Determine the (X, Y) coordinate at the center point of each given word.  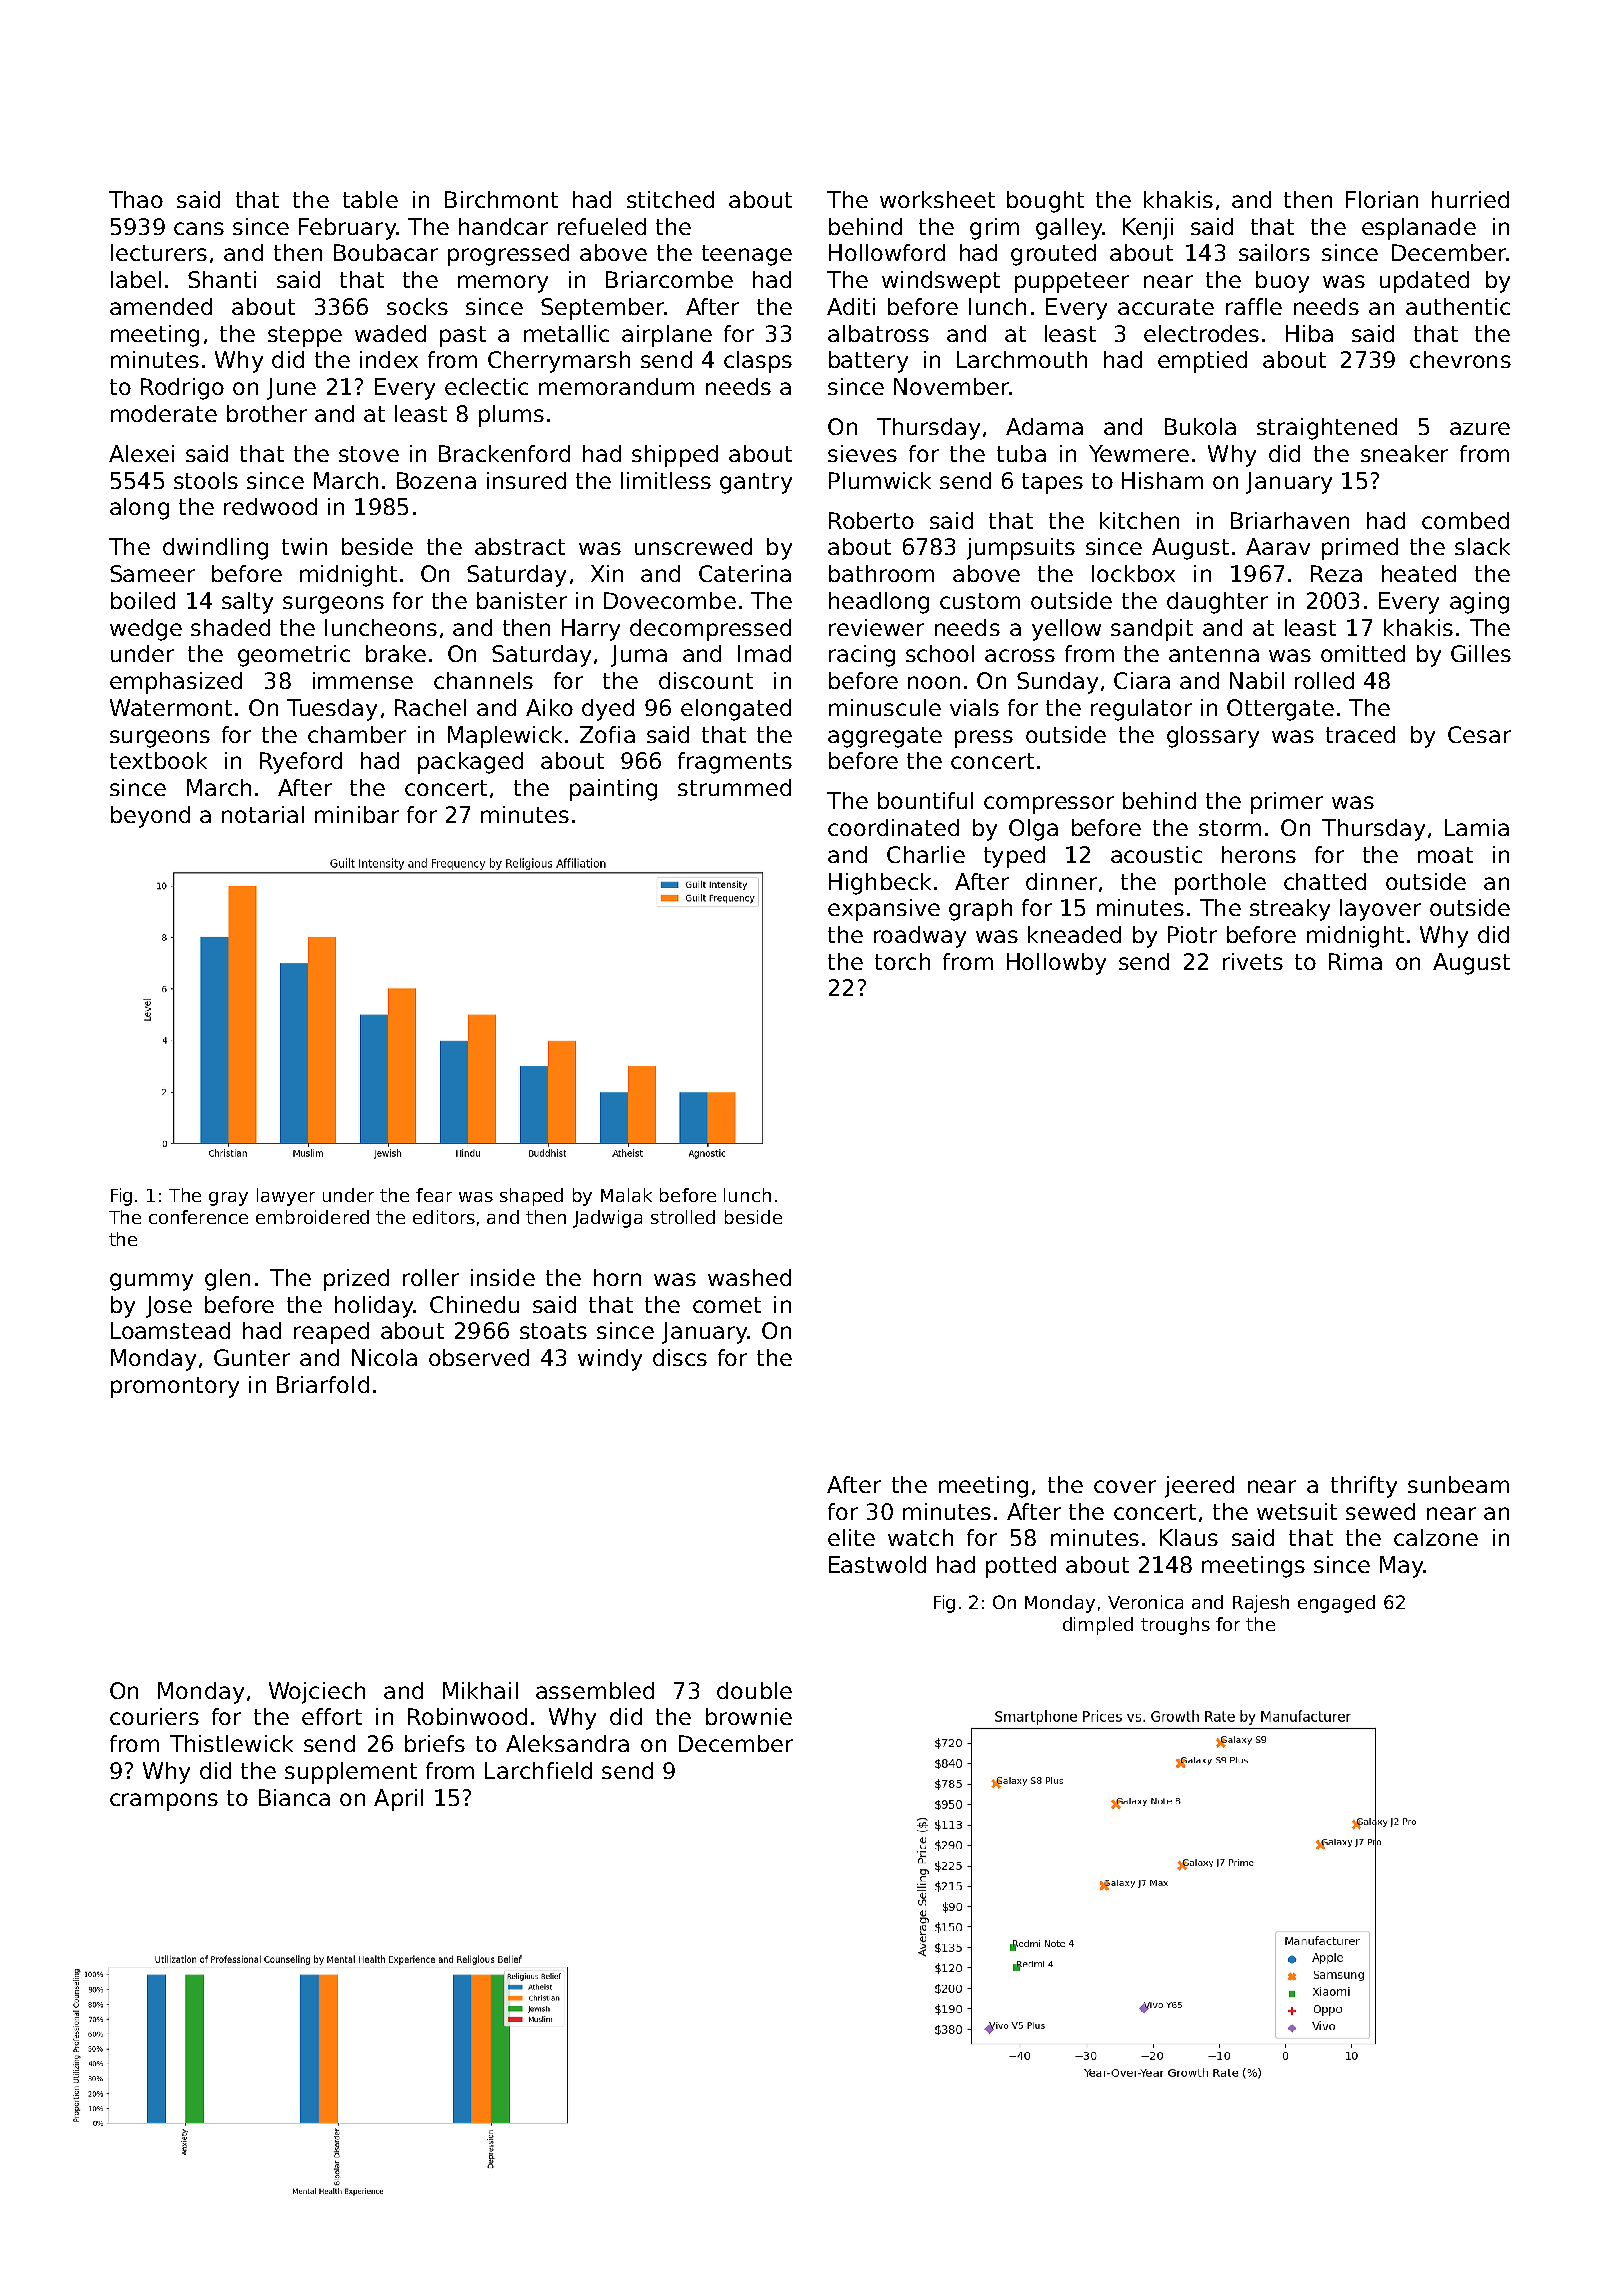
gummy (151, 1282)
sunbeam (1458, 1484)
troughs (1175, 1626)
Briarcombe (669, 279)
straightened (1327, 429)
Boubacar (386, 252)
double (754, 1690)
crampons (164, 1802)
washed (749, 1277)
